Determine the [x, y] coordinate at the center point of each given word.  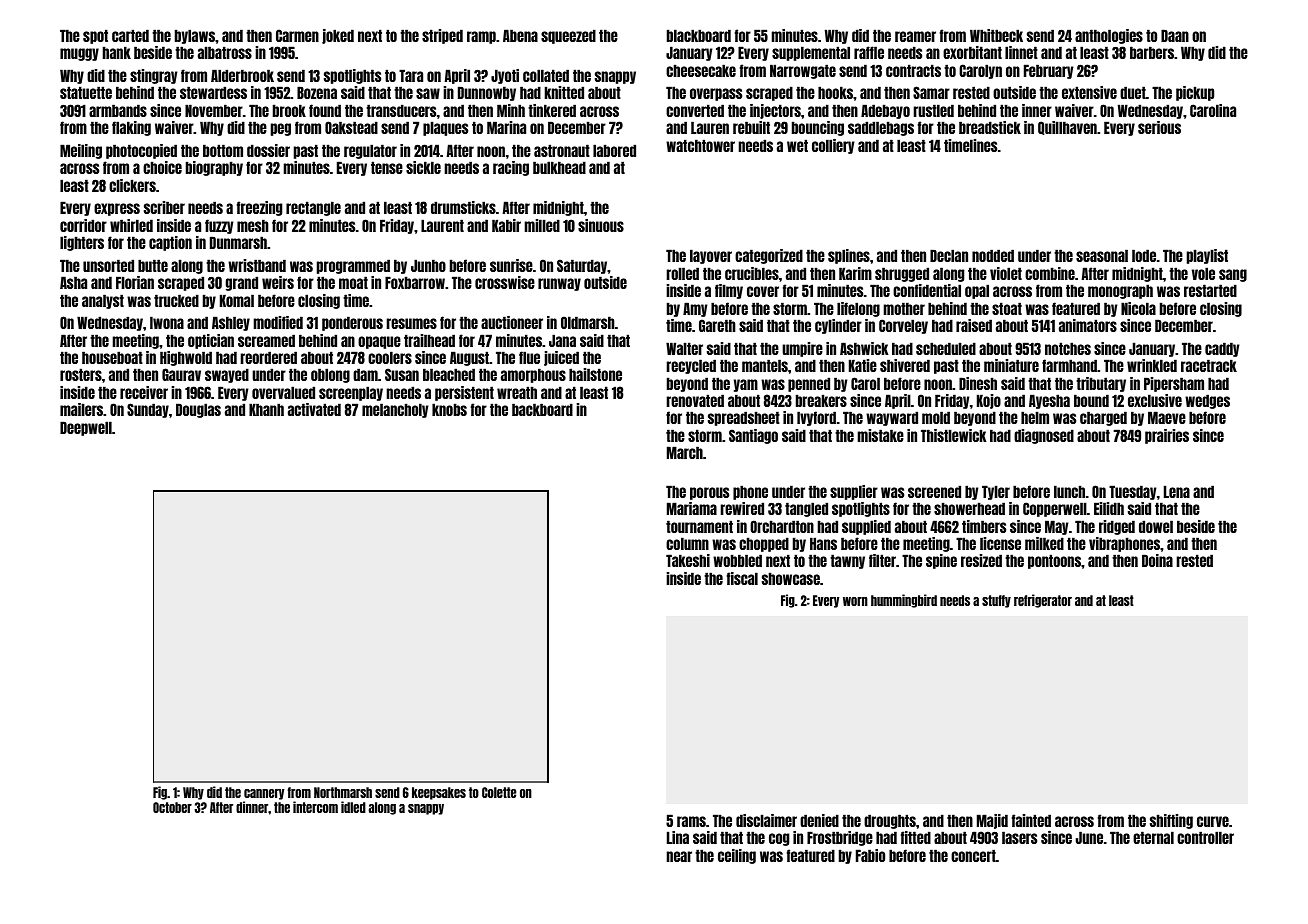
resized [981, 560]
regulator [370, 151]
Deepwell [86, 428]
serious [1159, 127]
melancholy [395, 410]
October [172, 807]
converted [695, 110]
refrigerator [1043, 601]
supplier [854, 492]
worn [855, 601]
